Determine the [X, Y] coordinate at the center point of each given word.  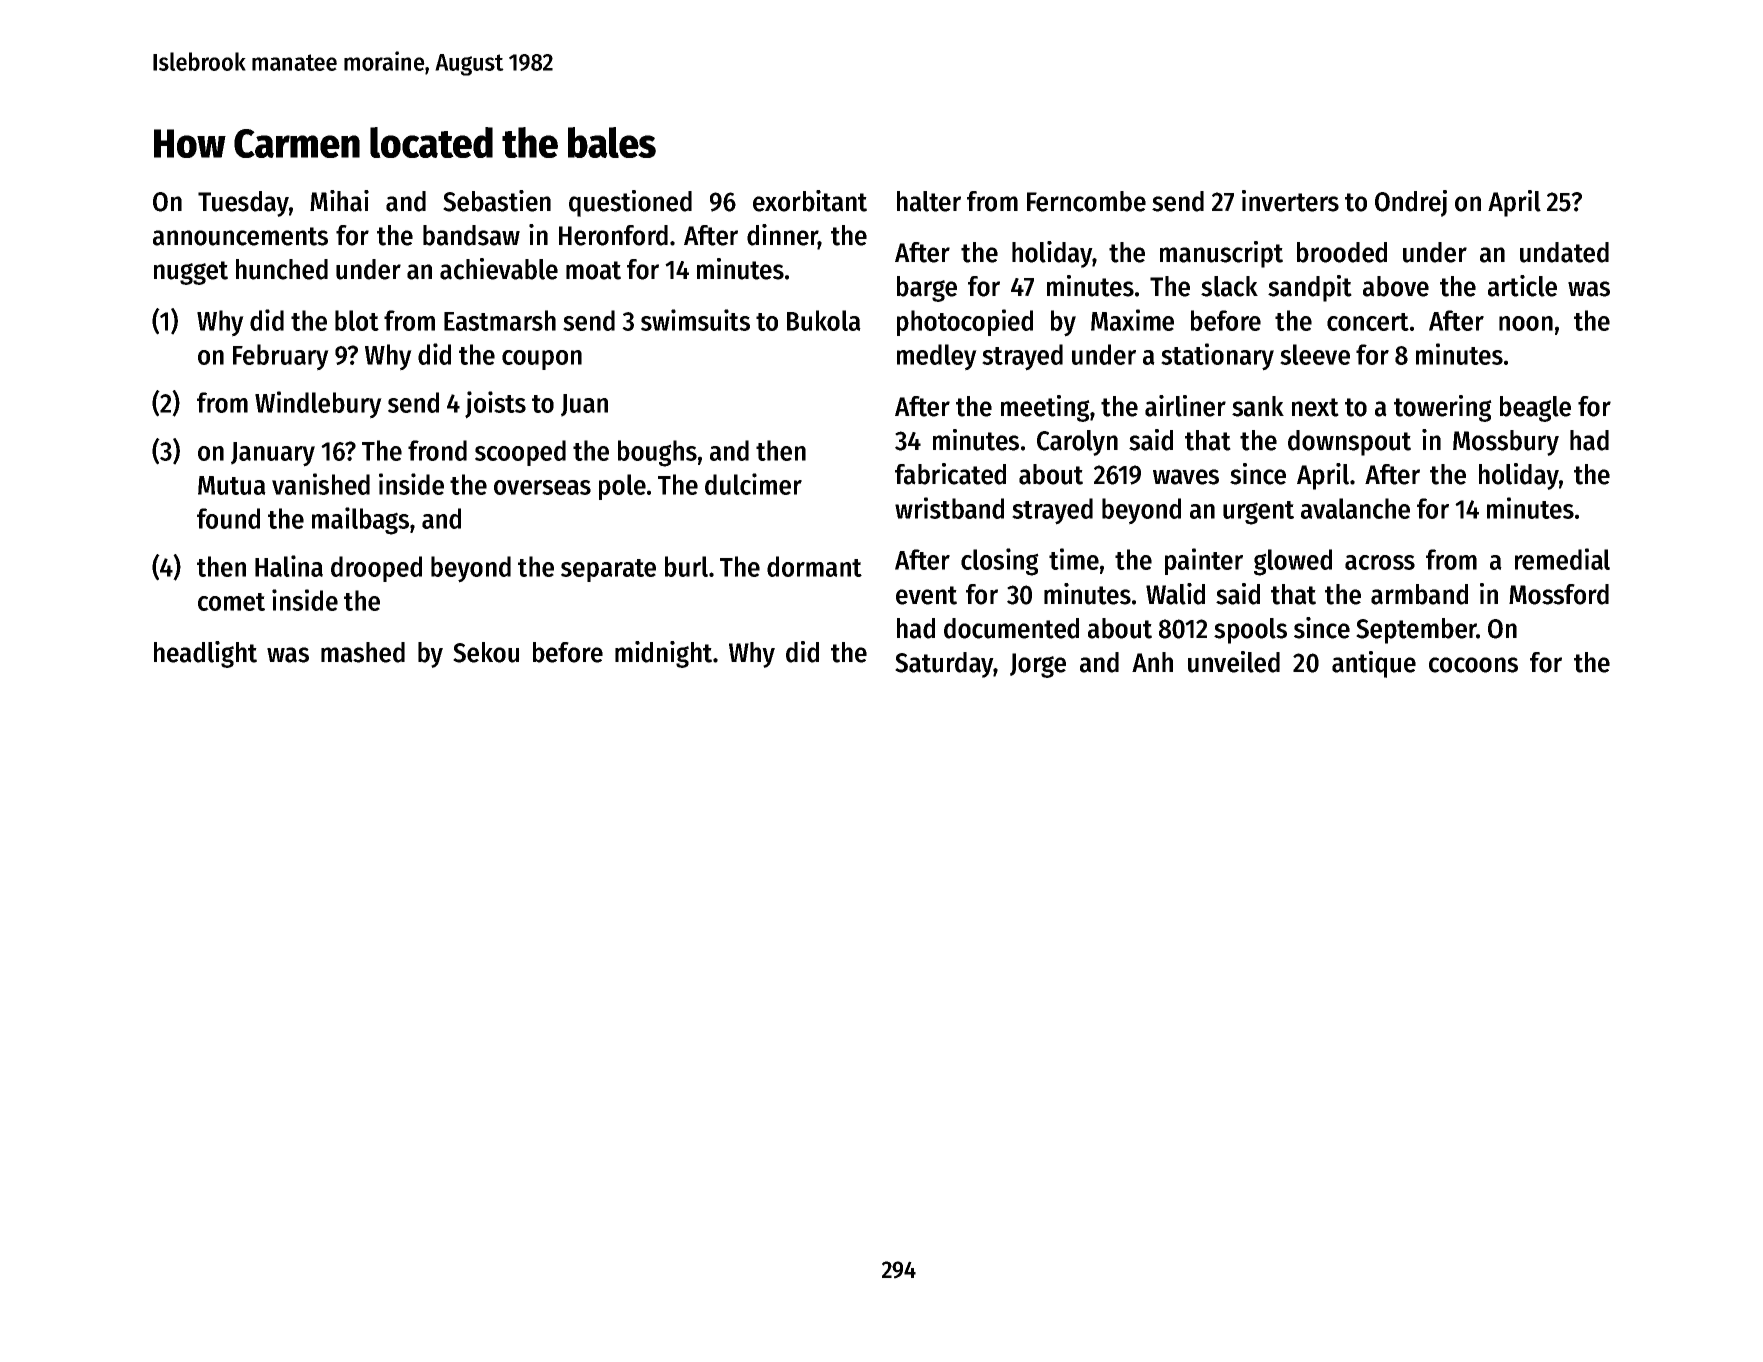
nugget [191, 273]
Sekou [486, 652]
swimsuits [695, 320]
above [1396, 286]
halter [929, 201]
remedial [1562, 559]
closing [1000, 562]
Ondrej [1411, 203]
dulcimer [753, 484]
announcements [240, 236]
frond [437, 450]
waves [1186, 477]
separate [608, 570]
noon [1526, 323]
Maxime [1132, 320]
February [281, 357]
